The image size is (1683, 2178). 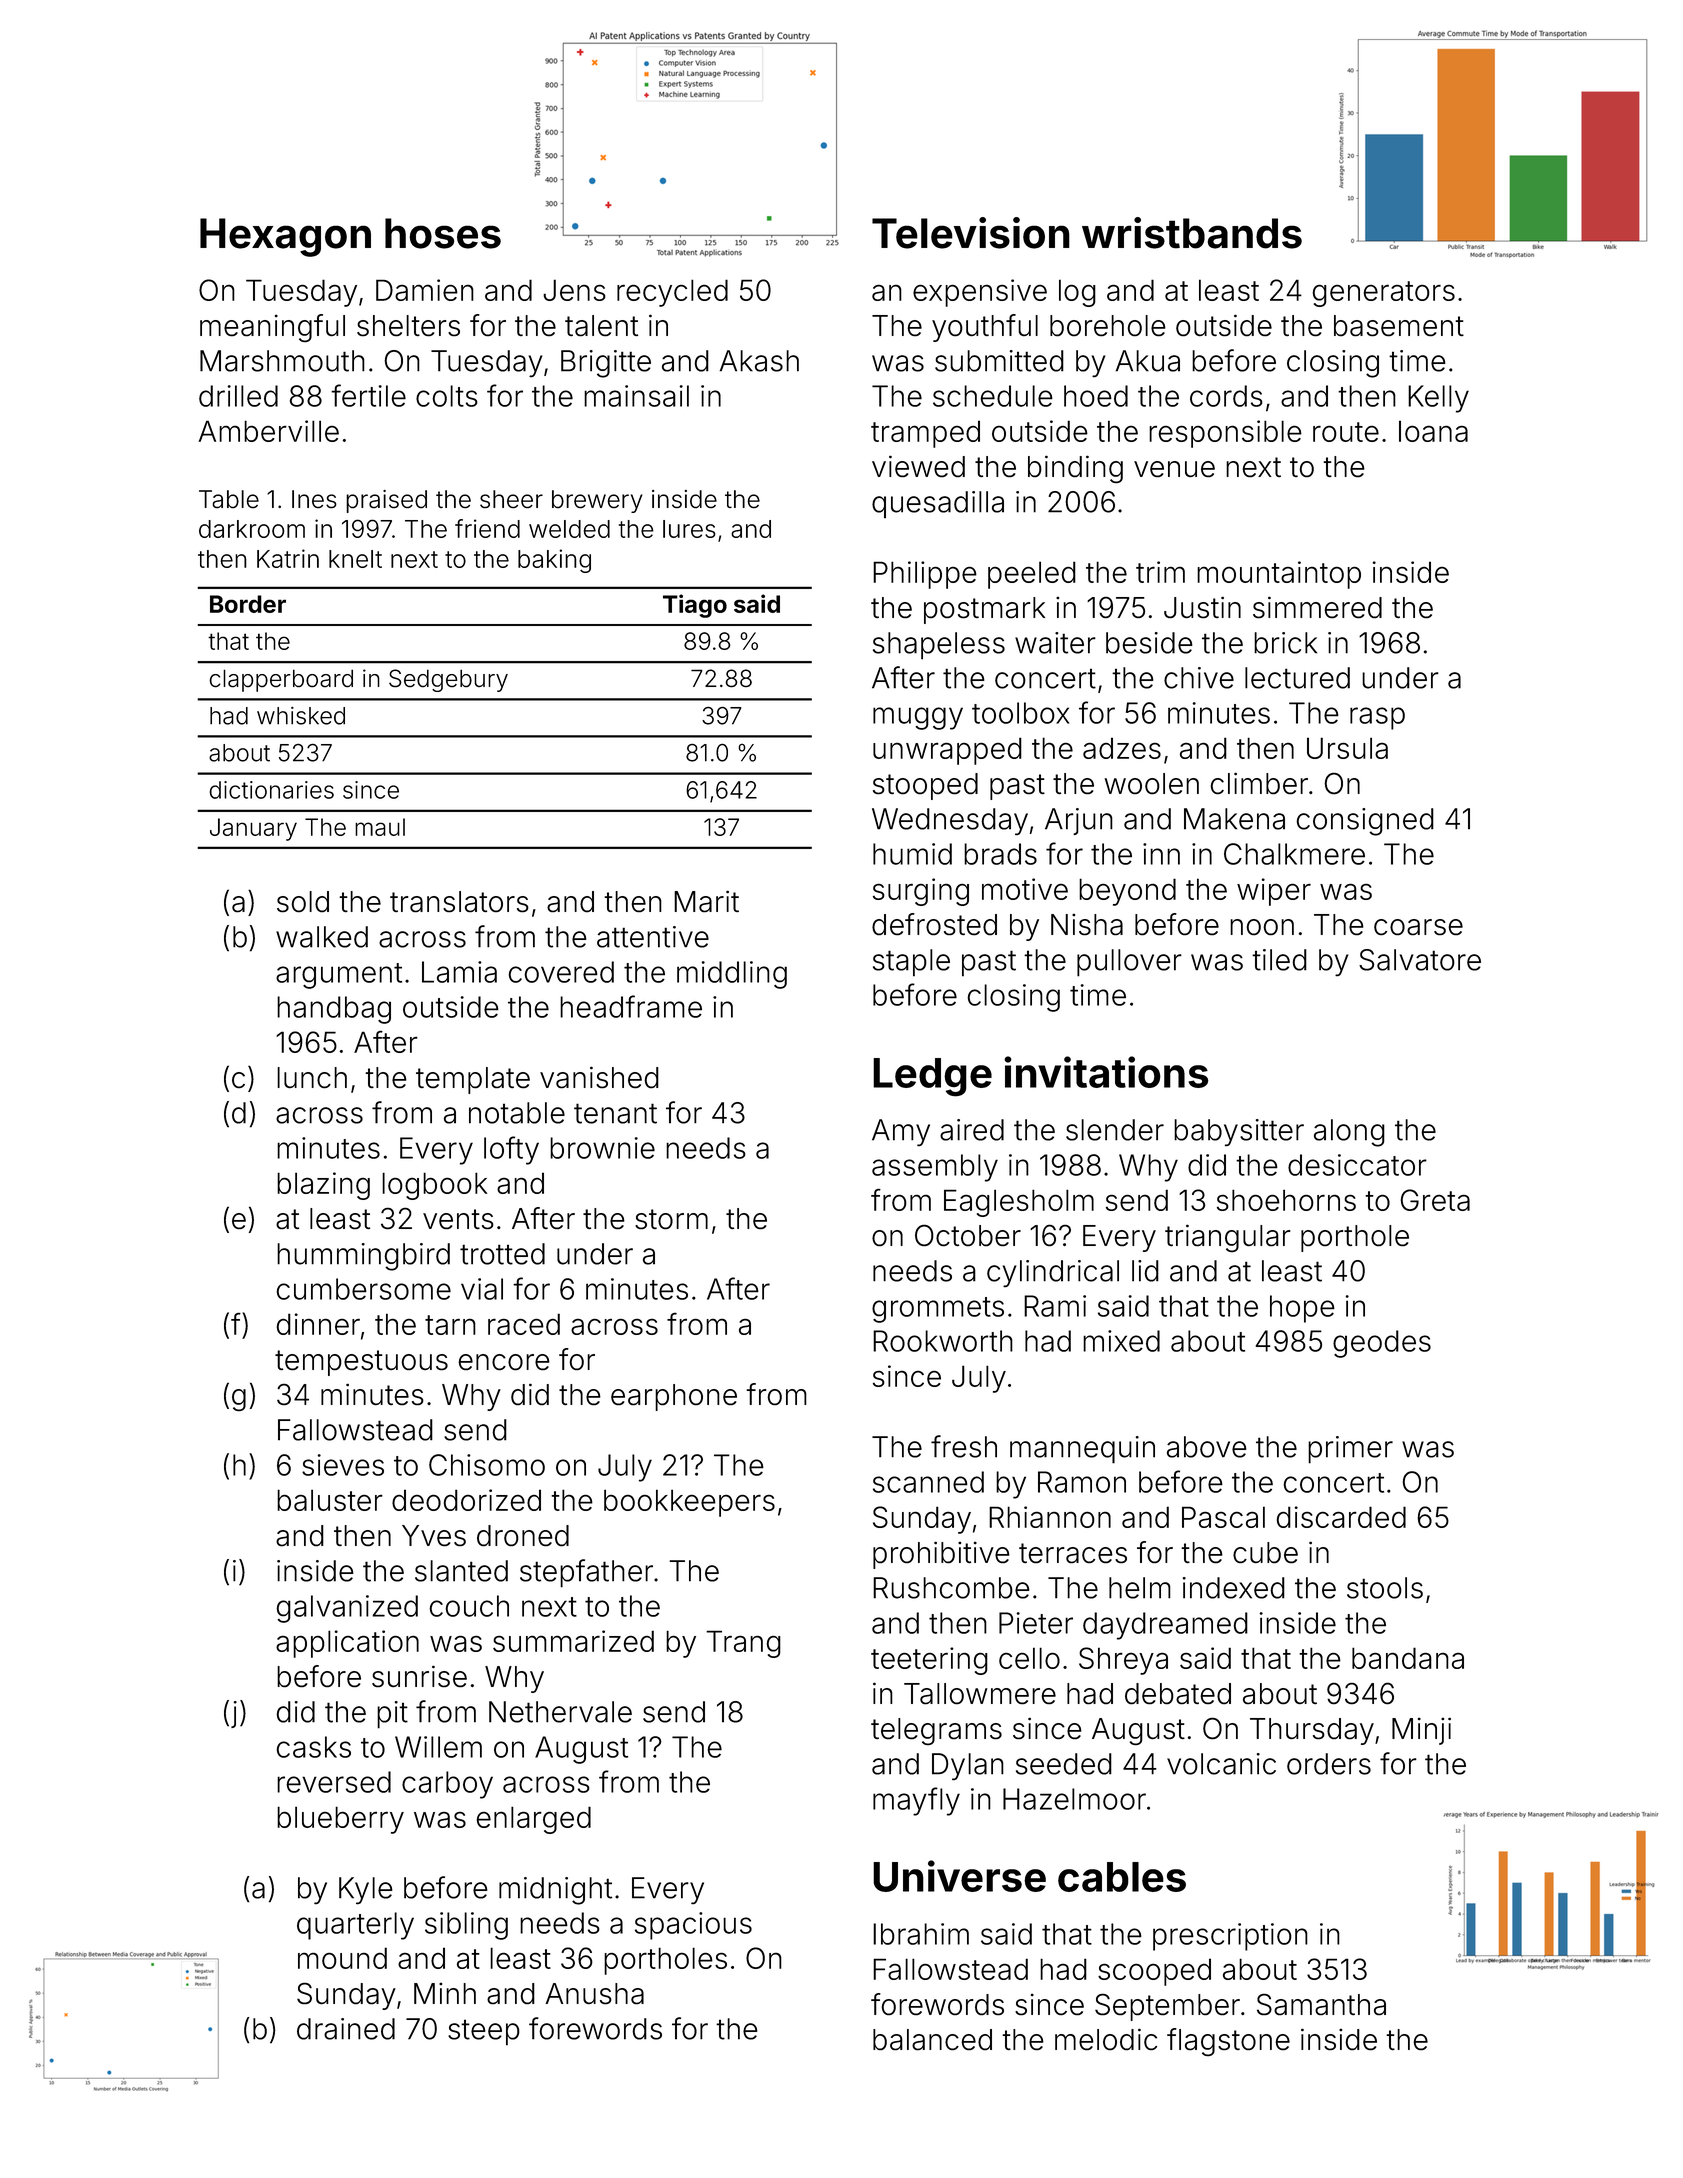 I want to click on pit, so click(x=392, y=1715).
